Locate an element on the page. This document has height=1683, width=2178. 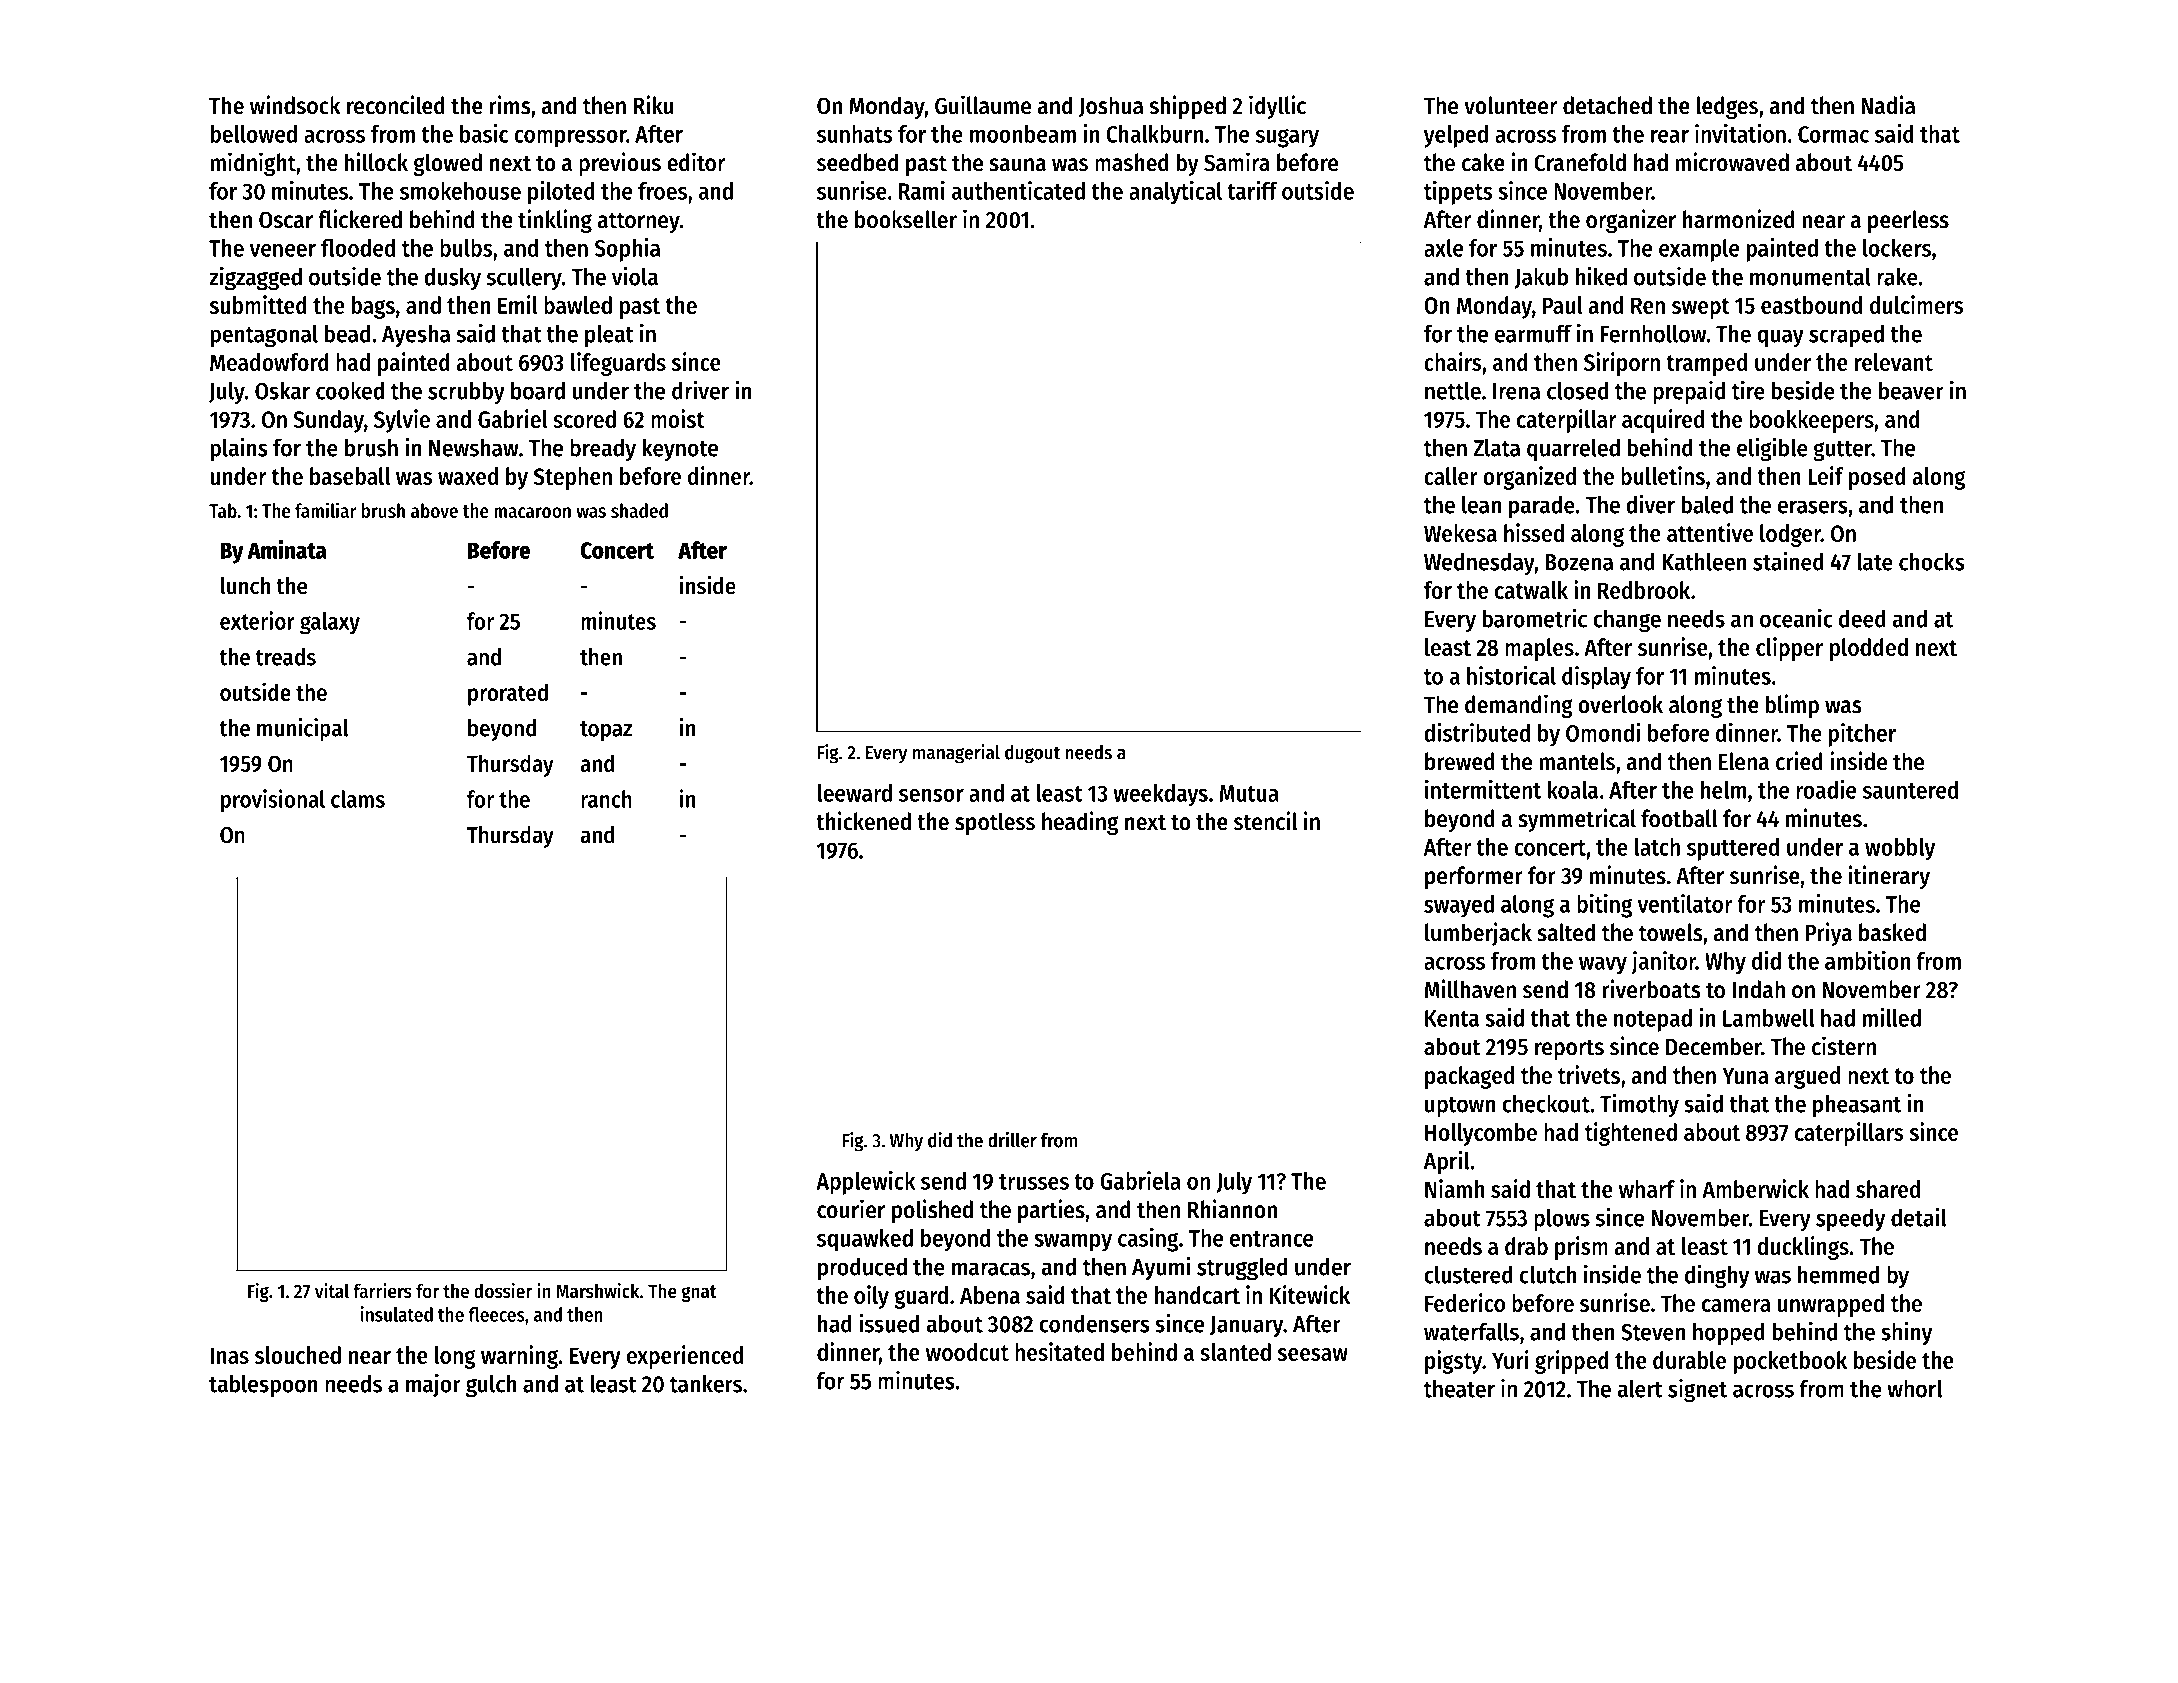
tablespoon is located at coordinates (263, 1386).
